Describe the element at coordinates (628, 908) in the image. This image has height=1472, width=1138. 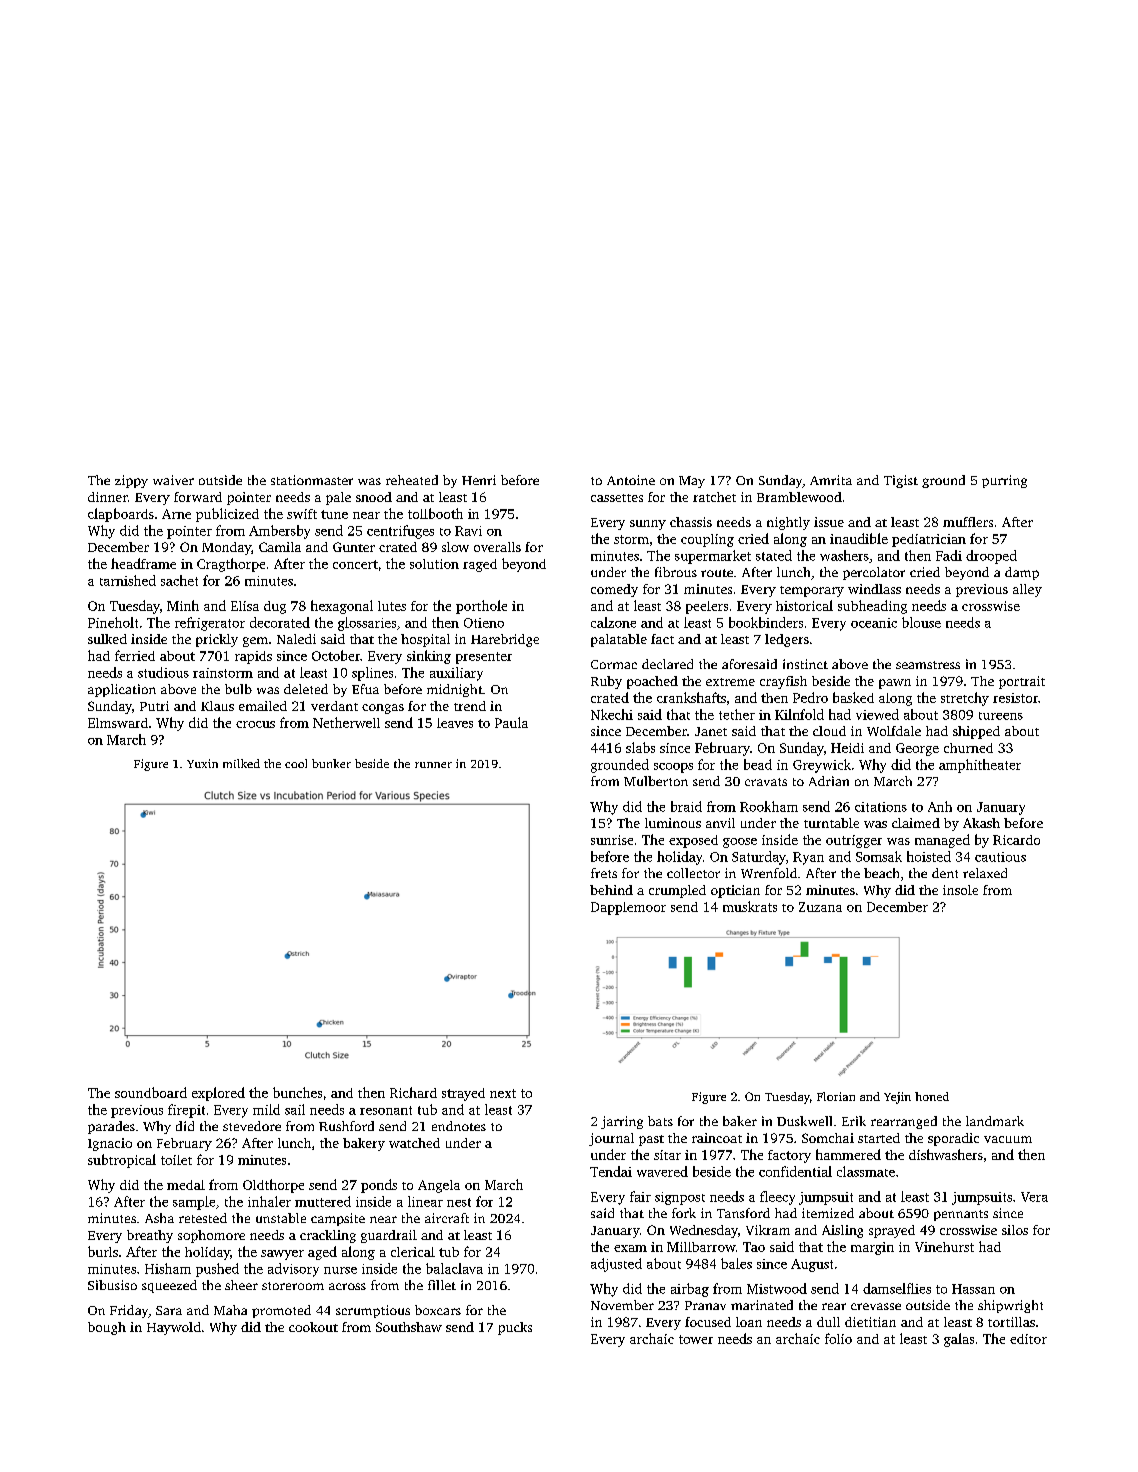
I see `Dapplemoor` at that location.
